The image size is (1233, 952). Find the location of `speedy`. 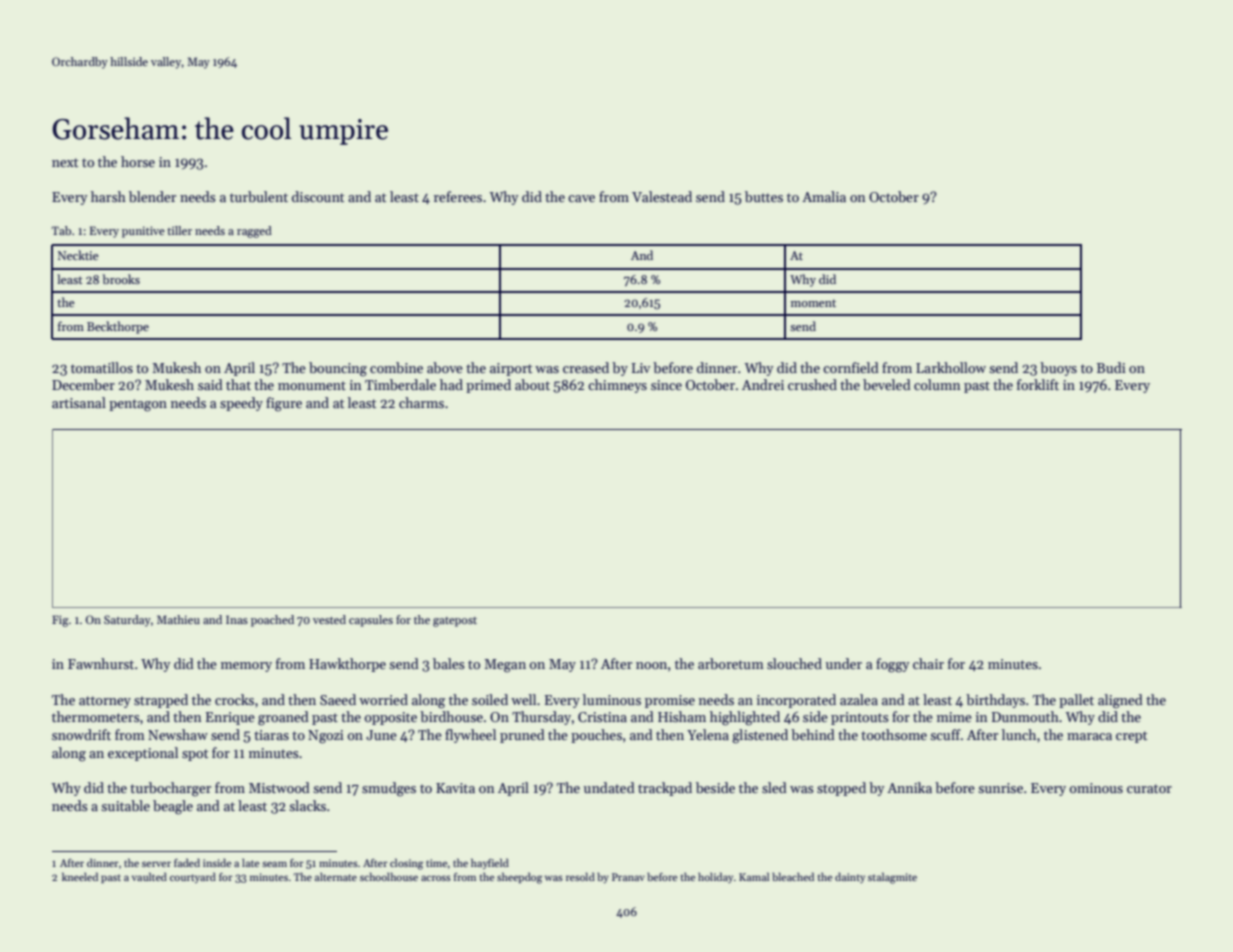

speedy is located at coordinates (241, 404).
